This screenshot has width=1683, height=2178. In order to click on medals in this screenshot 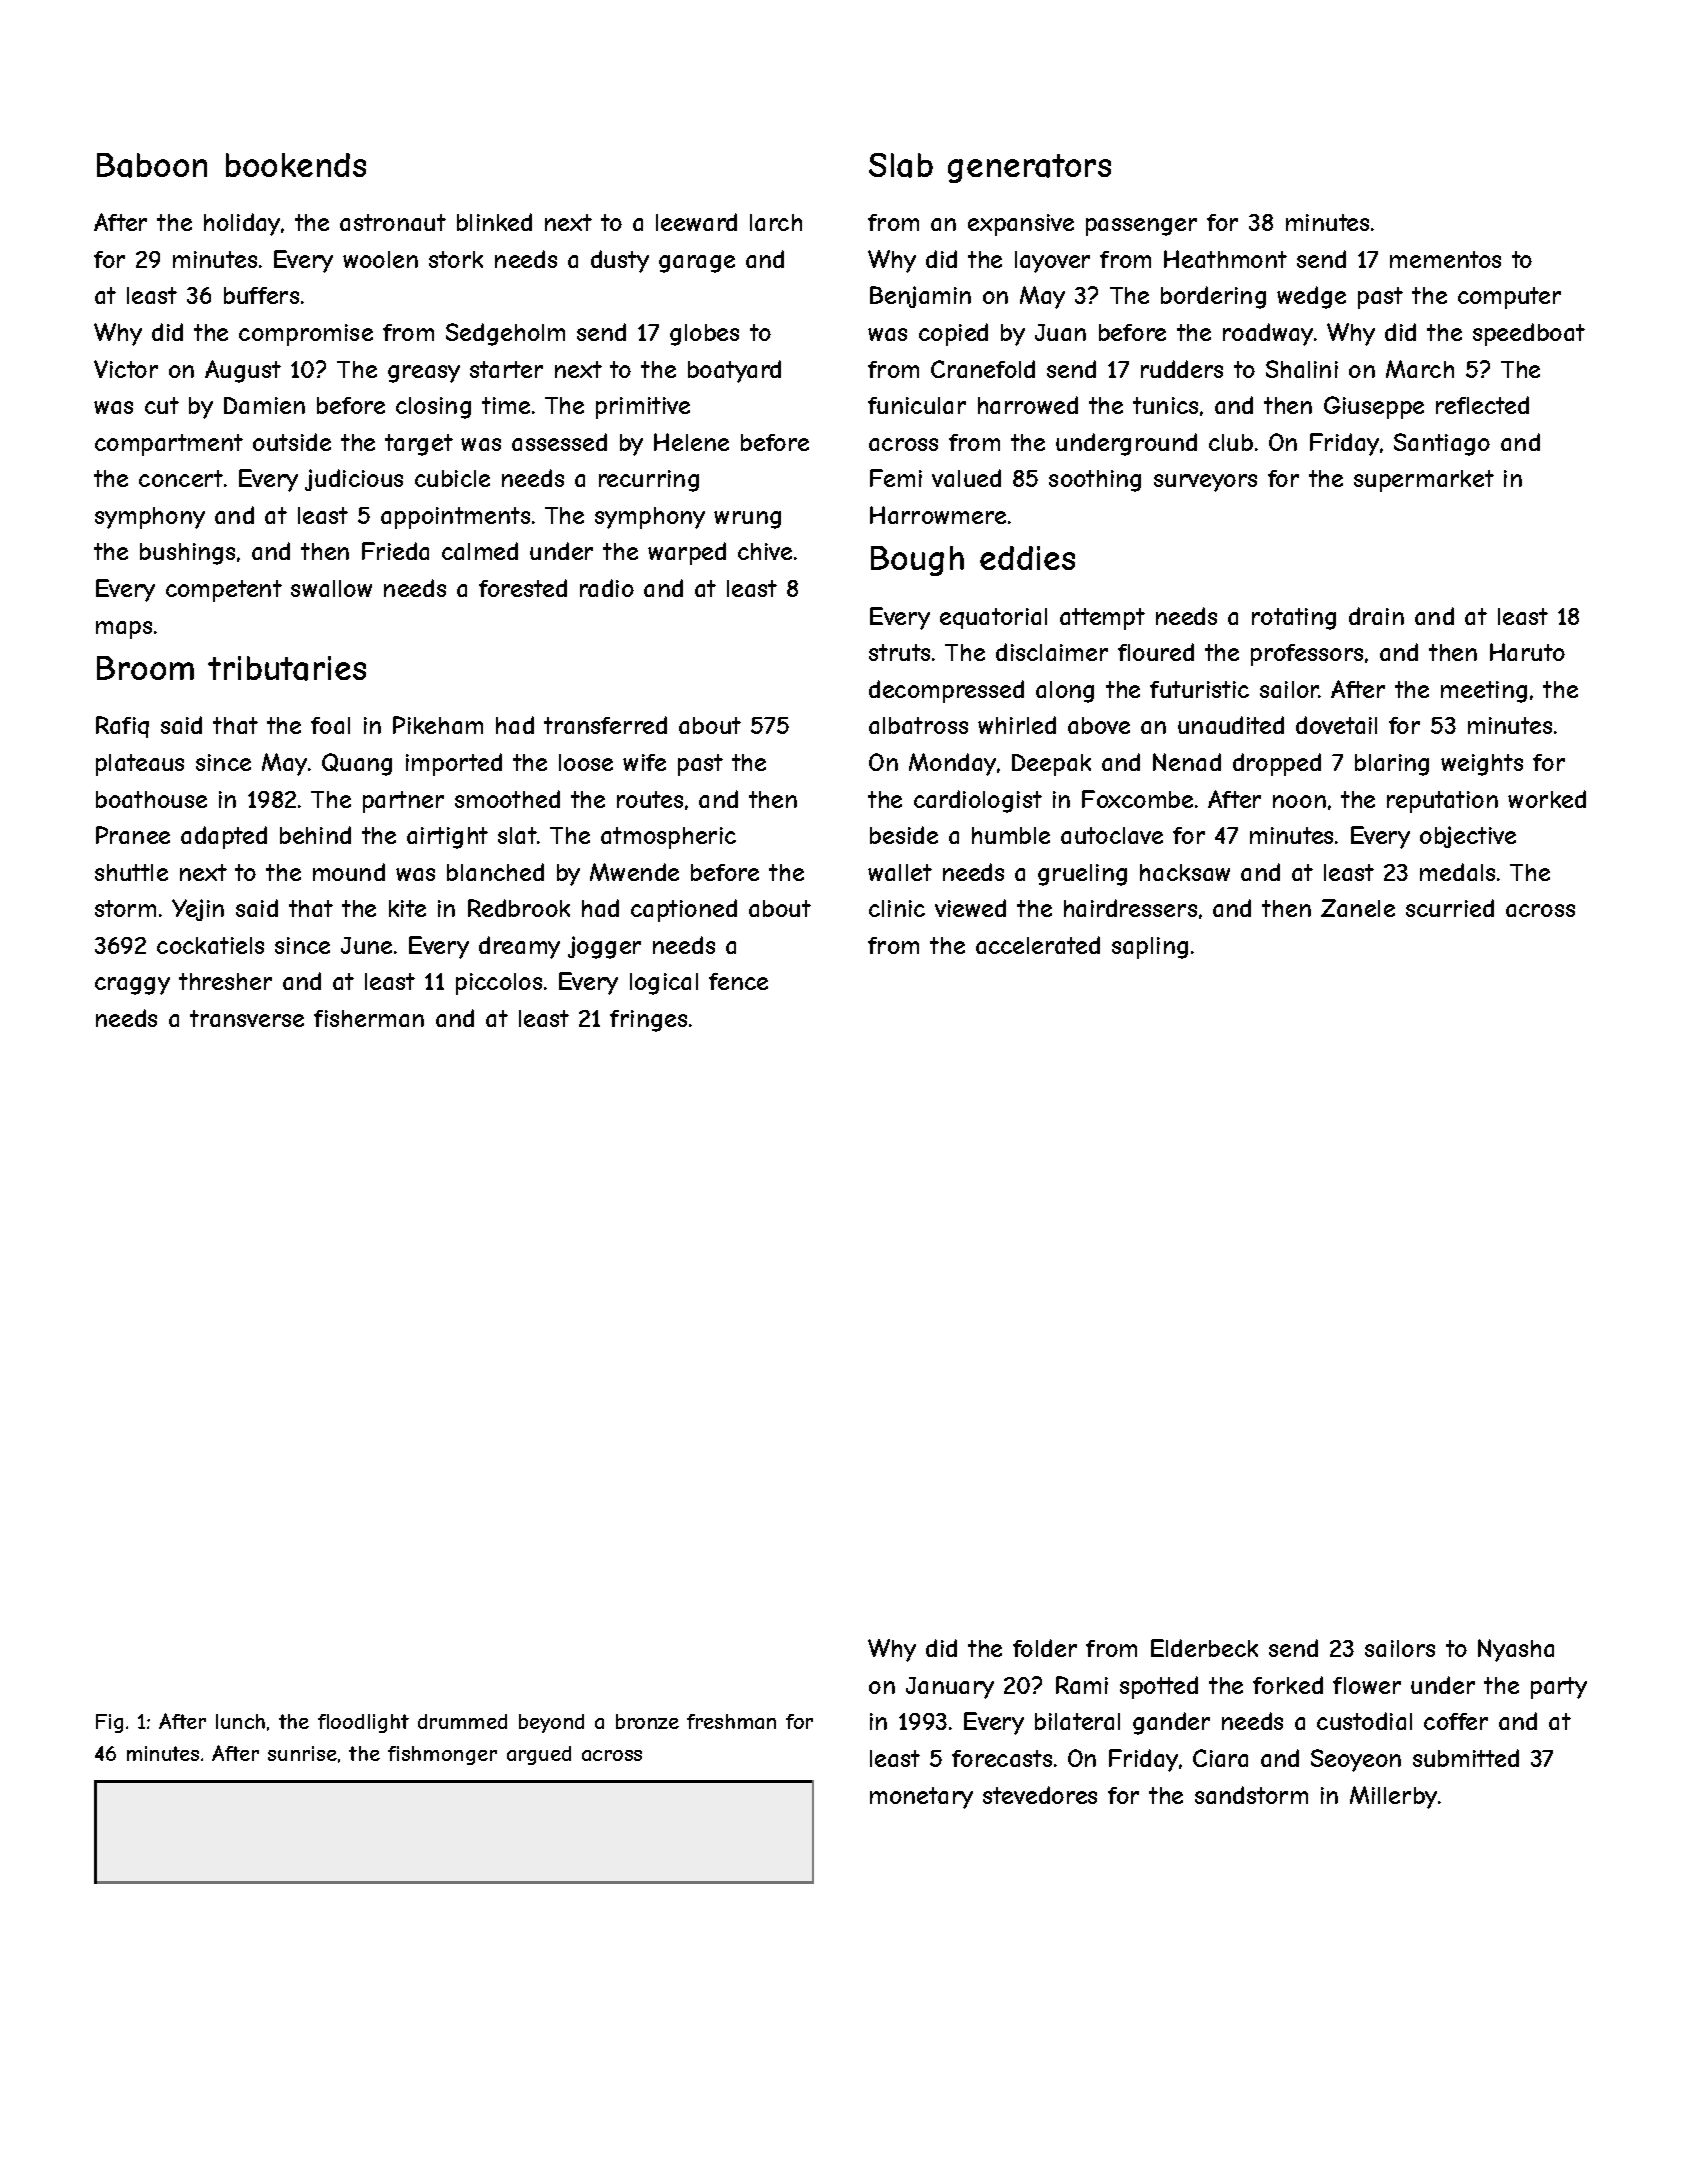, I will do `click(1457, 872)`.
